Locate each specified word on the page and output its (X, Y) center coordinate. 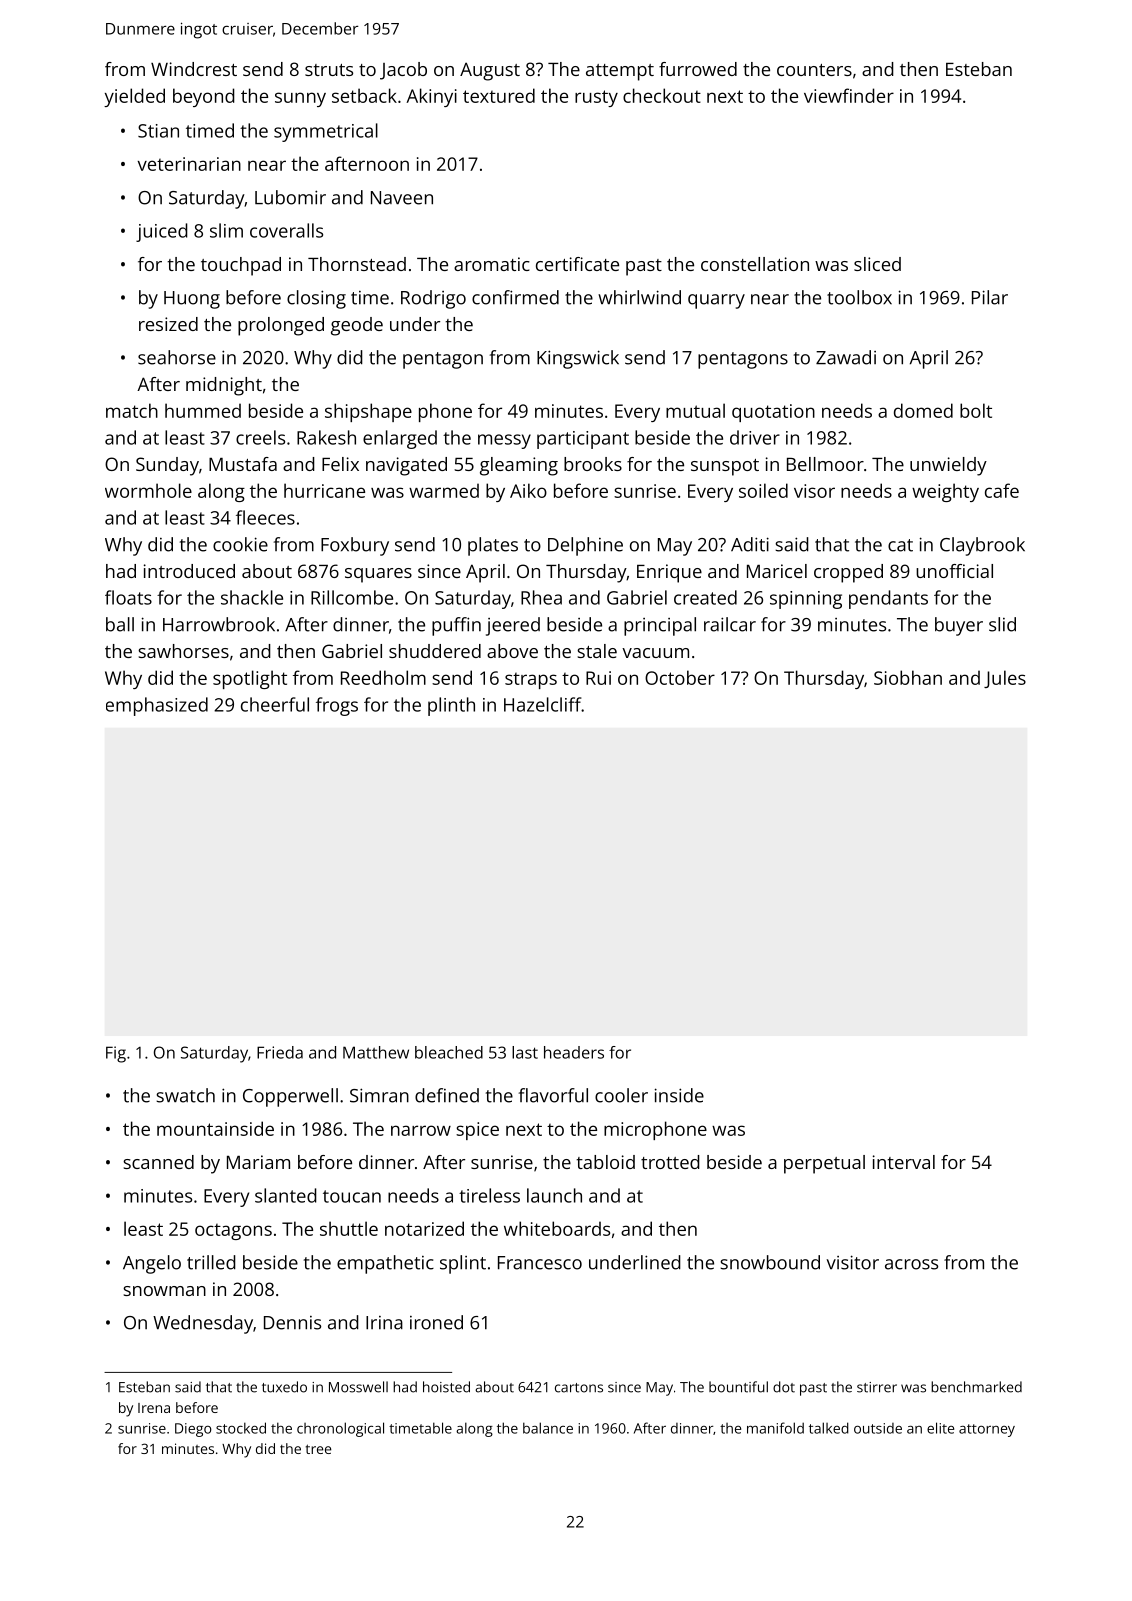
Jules (1005, 679)
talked (829, 1428)
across (911, 1264)
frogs (337, 706)
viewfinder (849, 95)
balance (548, 1428)
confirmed (515, 297)
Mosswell (358, 1387)
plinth (451, 706)
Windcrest (194, 69)
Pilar (990, 297)
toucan (352, 1196)
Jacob (403, 71)
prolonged (281, 326)
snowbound (770, 1262)
